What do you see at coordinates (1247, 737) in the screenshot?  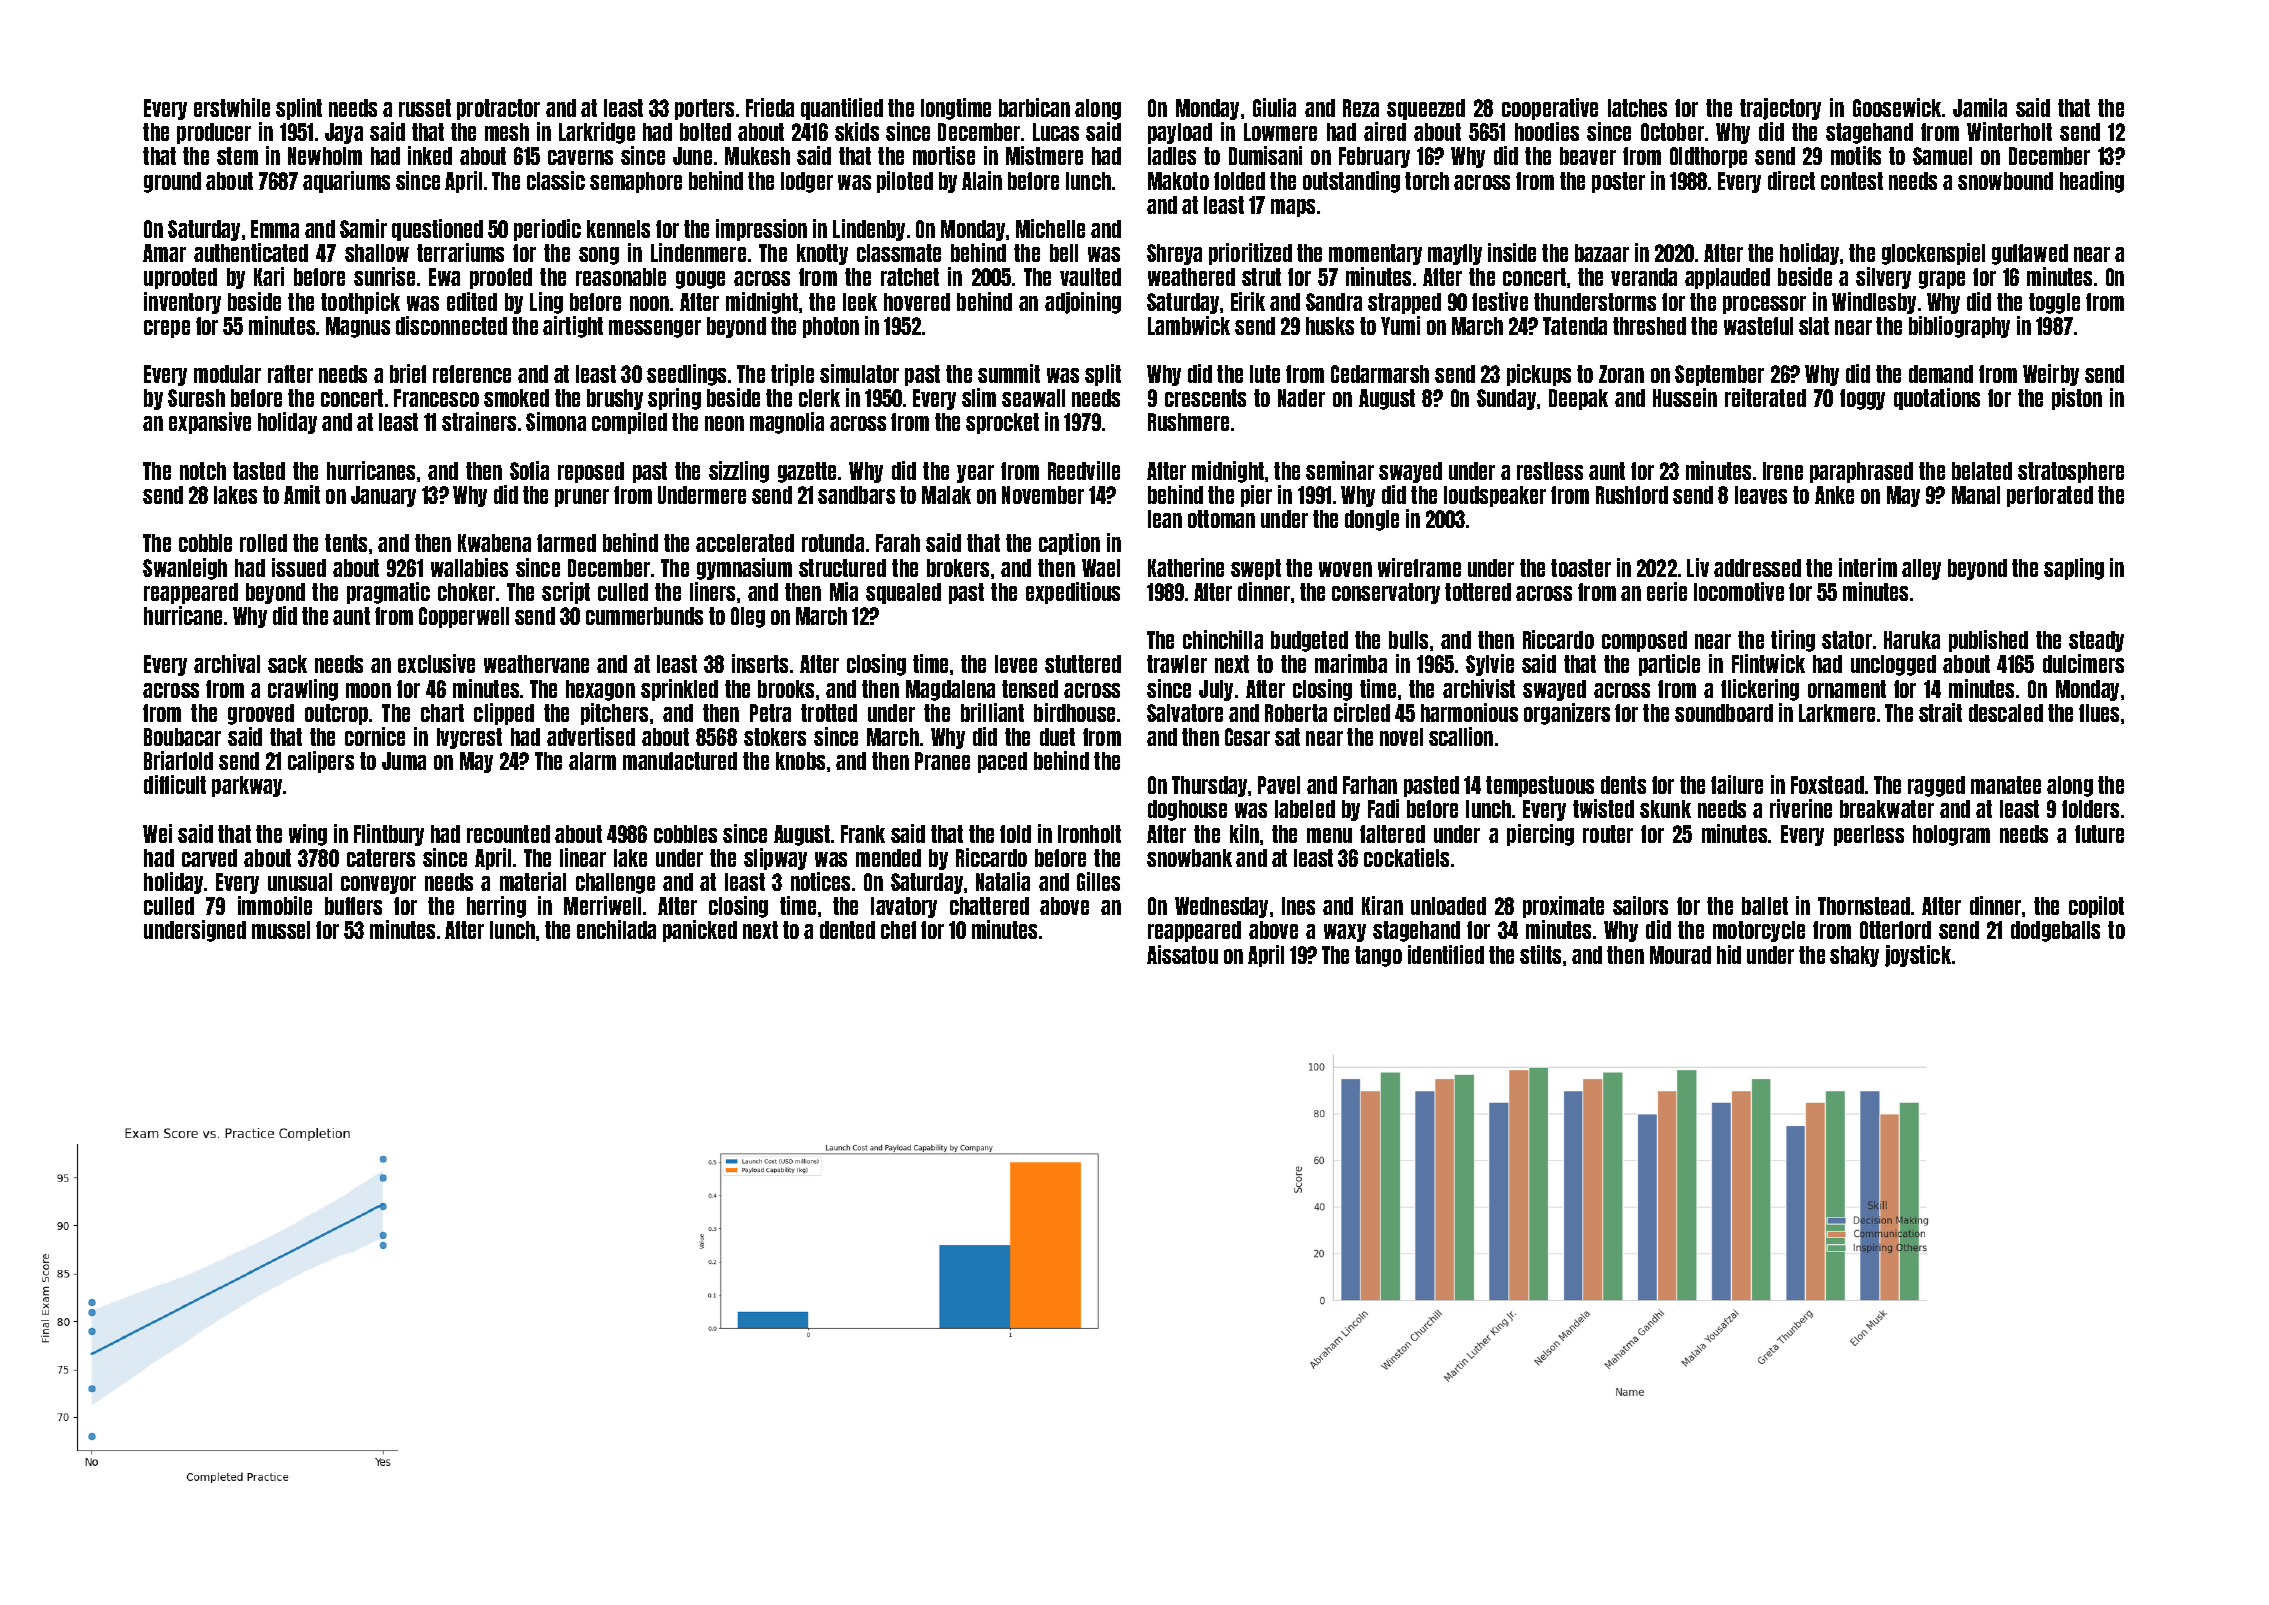 I see `Cesar` at bounding box center [1247, 737].
